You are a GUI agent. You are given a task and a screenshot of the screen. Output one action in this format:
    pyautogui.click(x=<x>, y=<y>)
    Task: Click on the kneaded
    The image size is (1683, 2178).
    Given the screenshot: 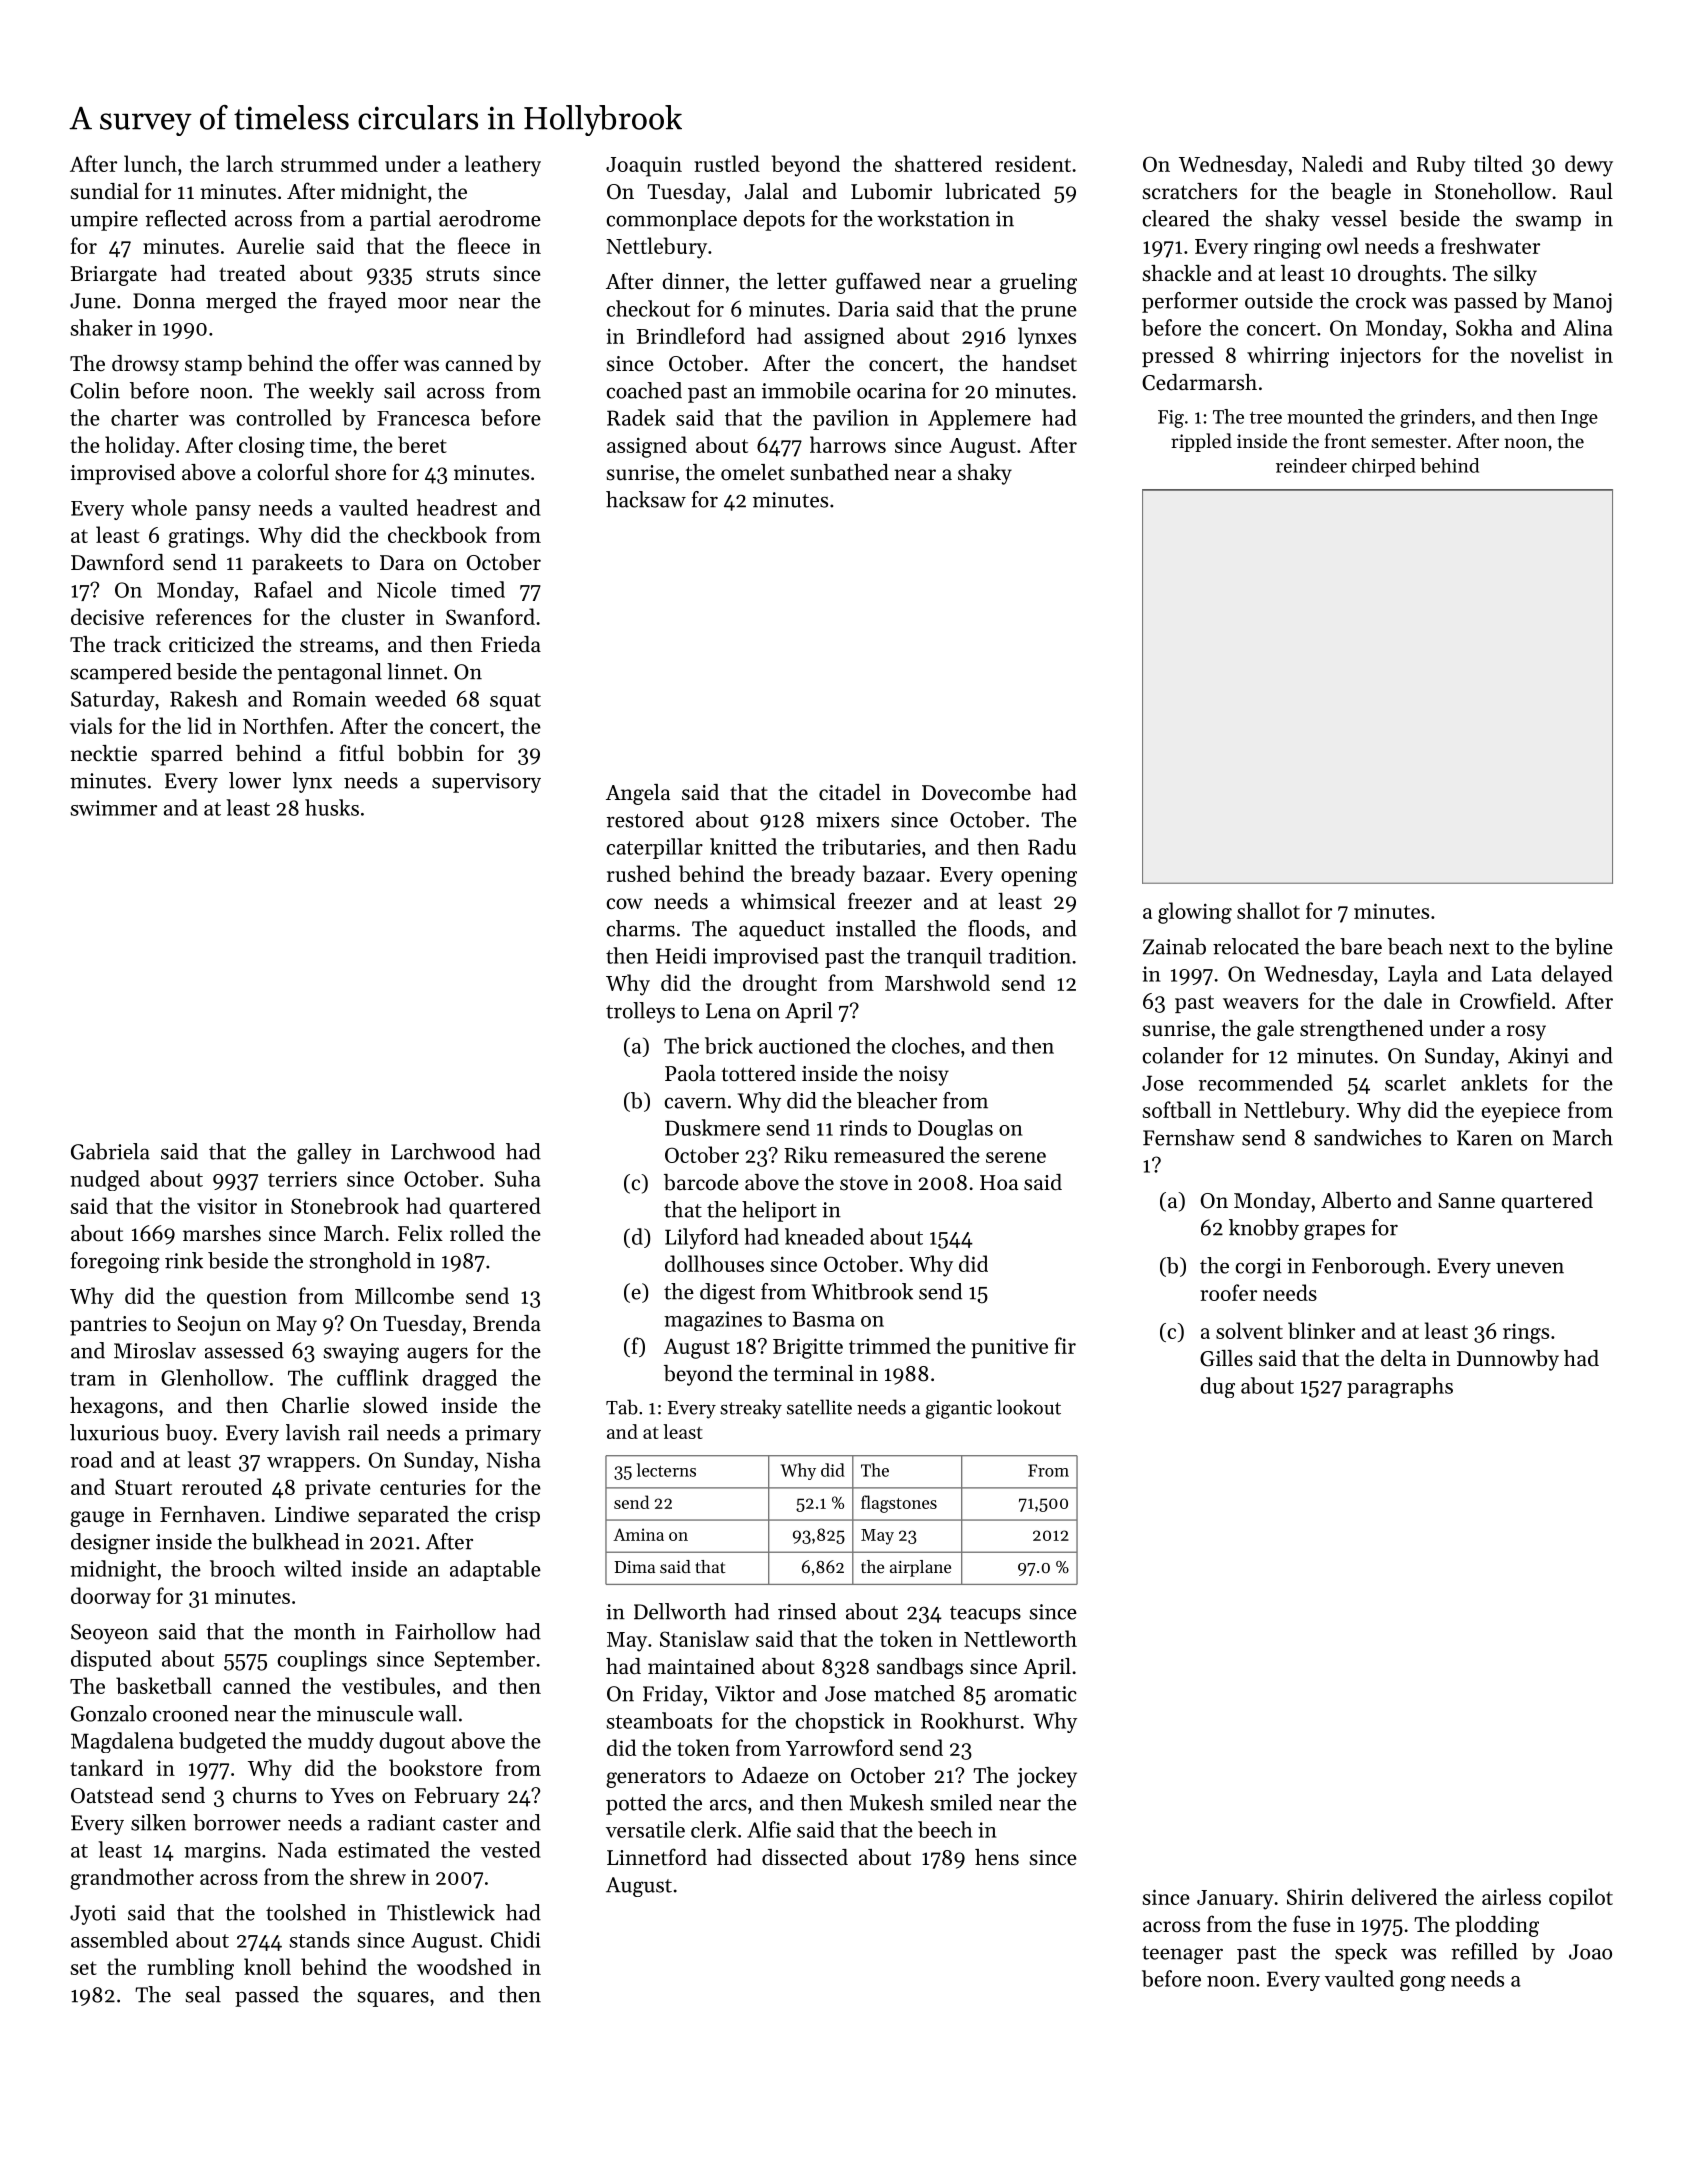 What is the action you would take?
    pyautogui.click(x=824, y=1236)
